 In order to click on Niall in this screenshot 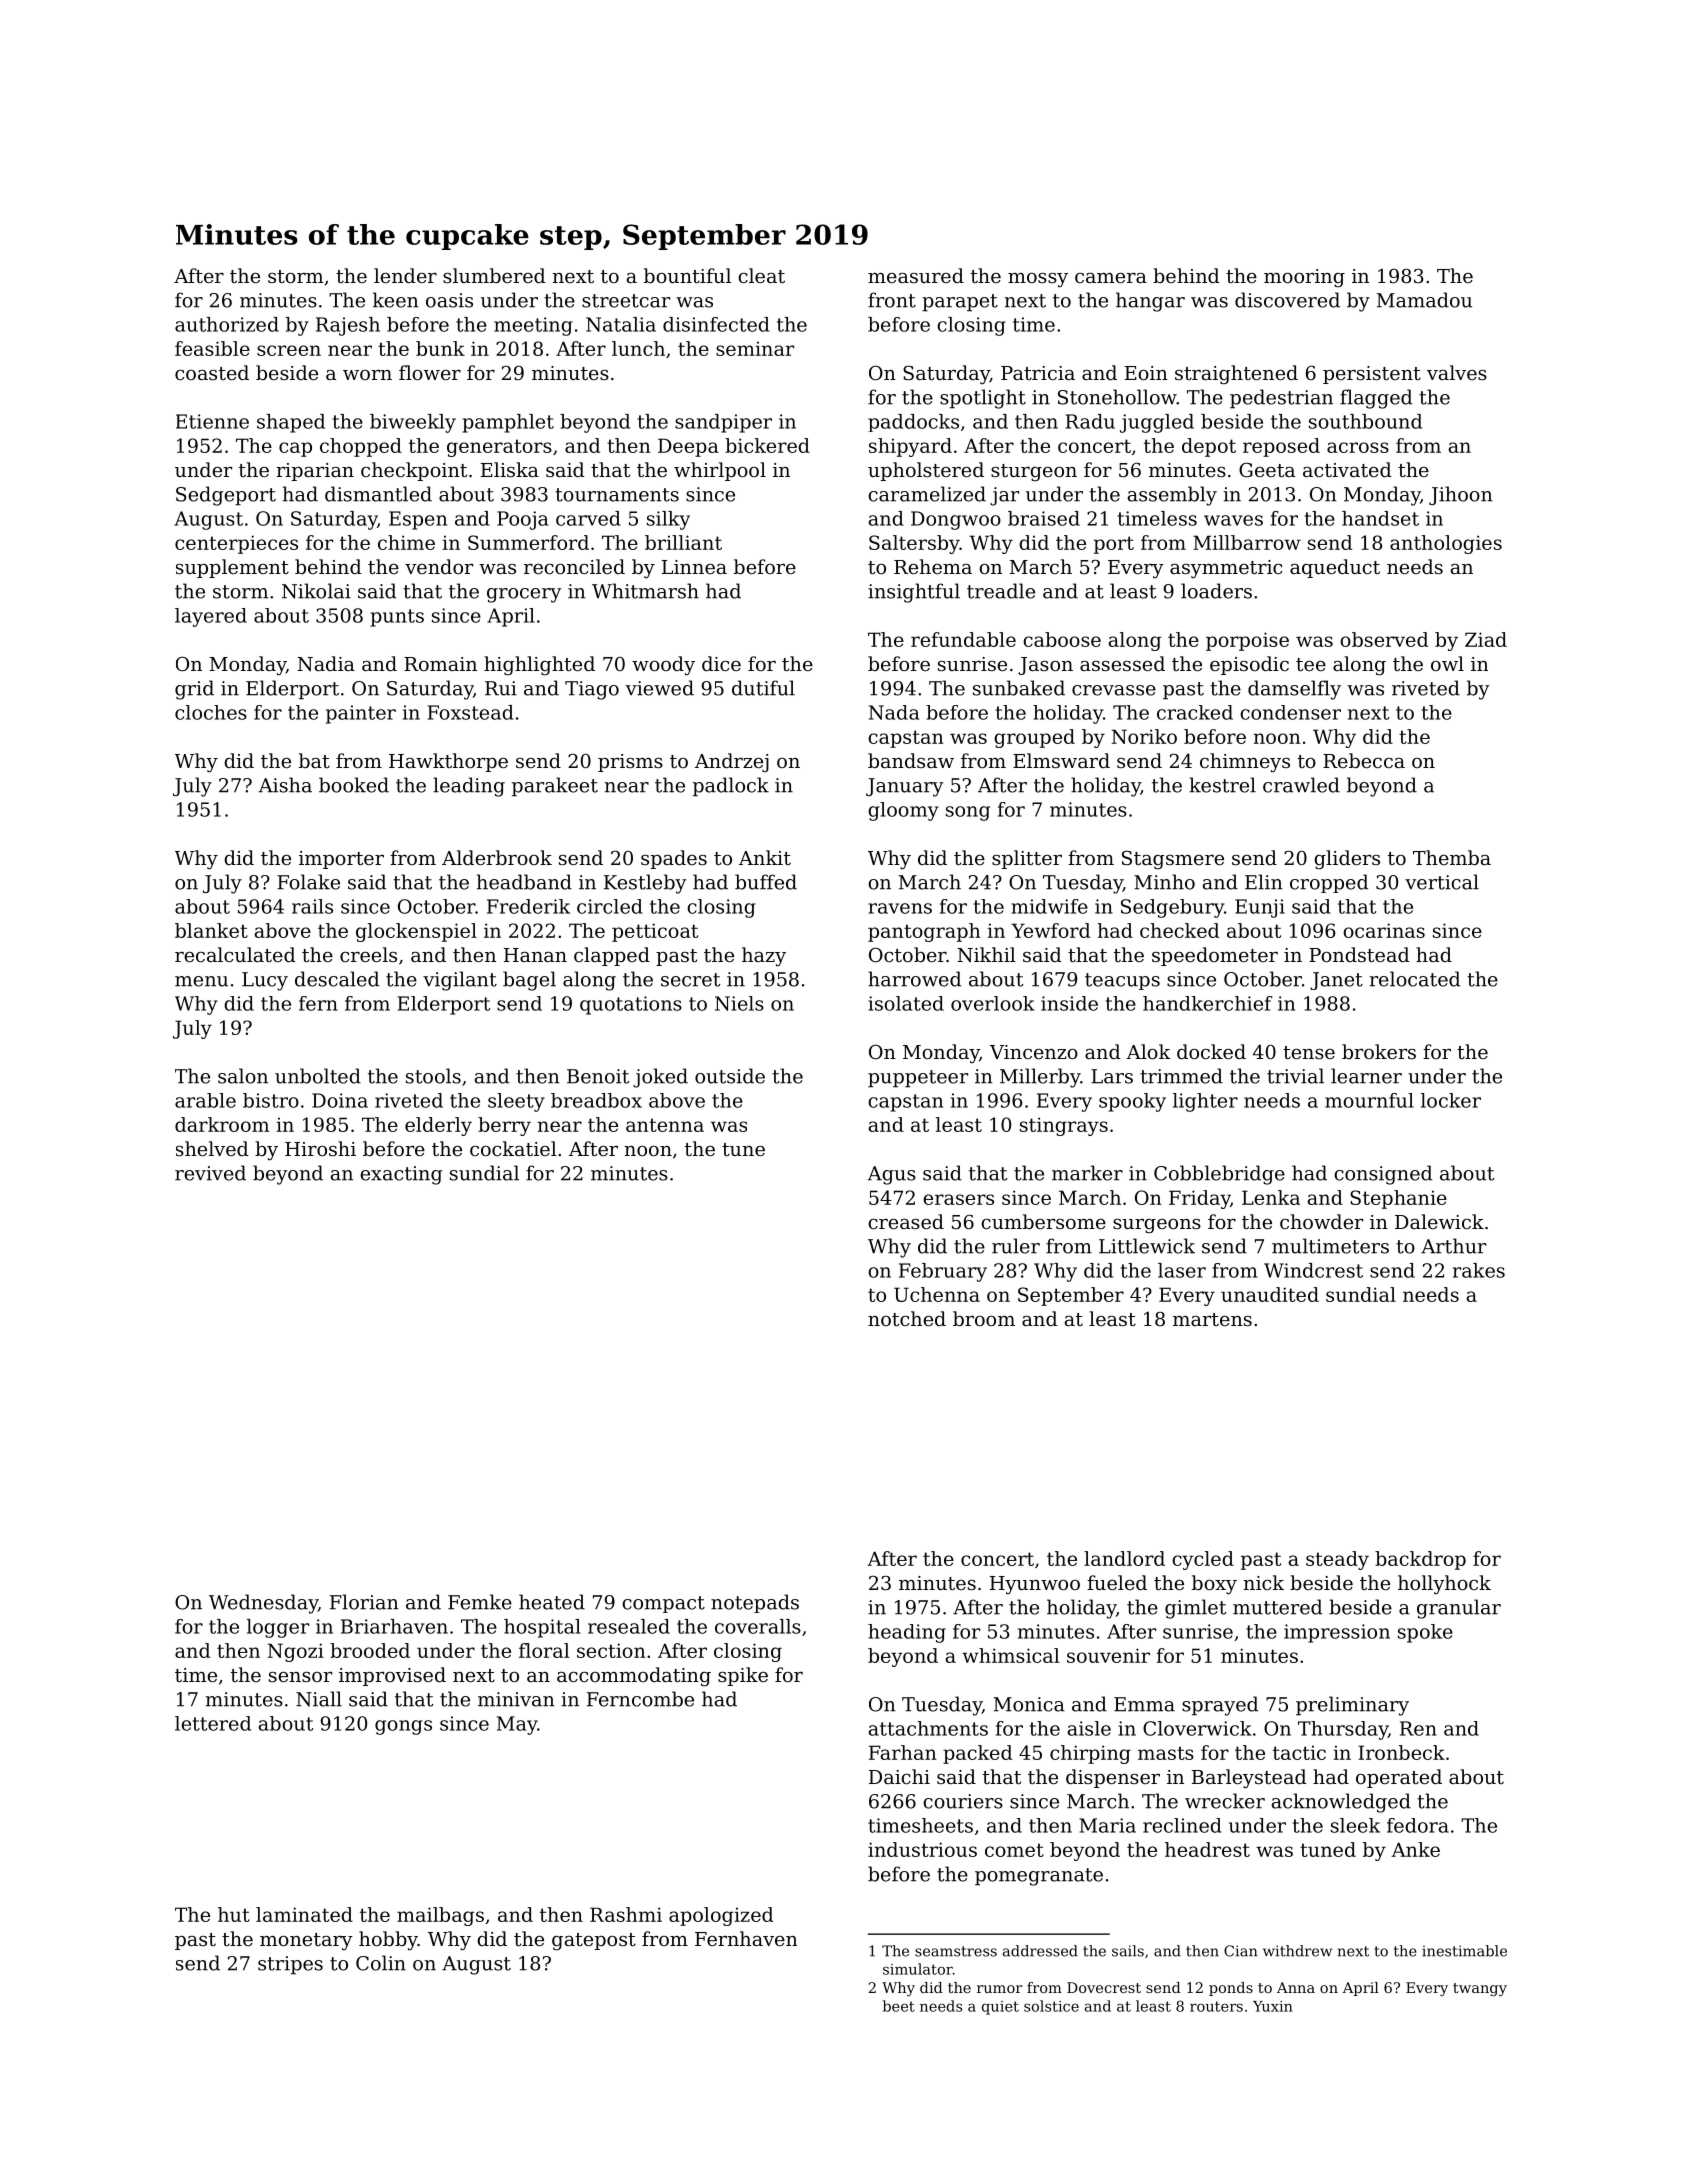, I will do `click(319, 1699)`.
